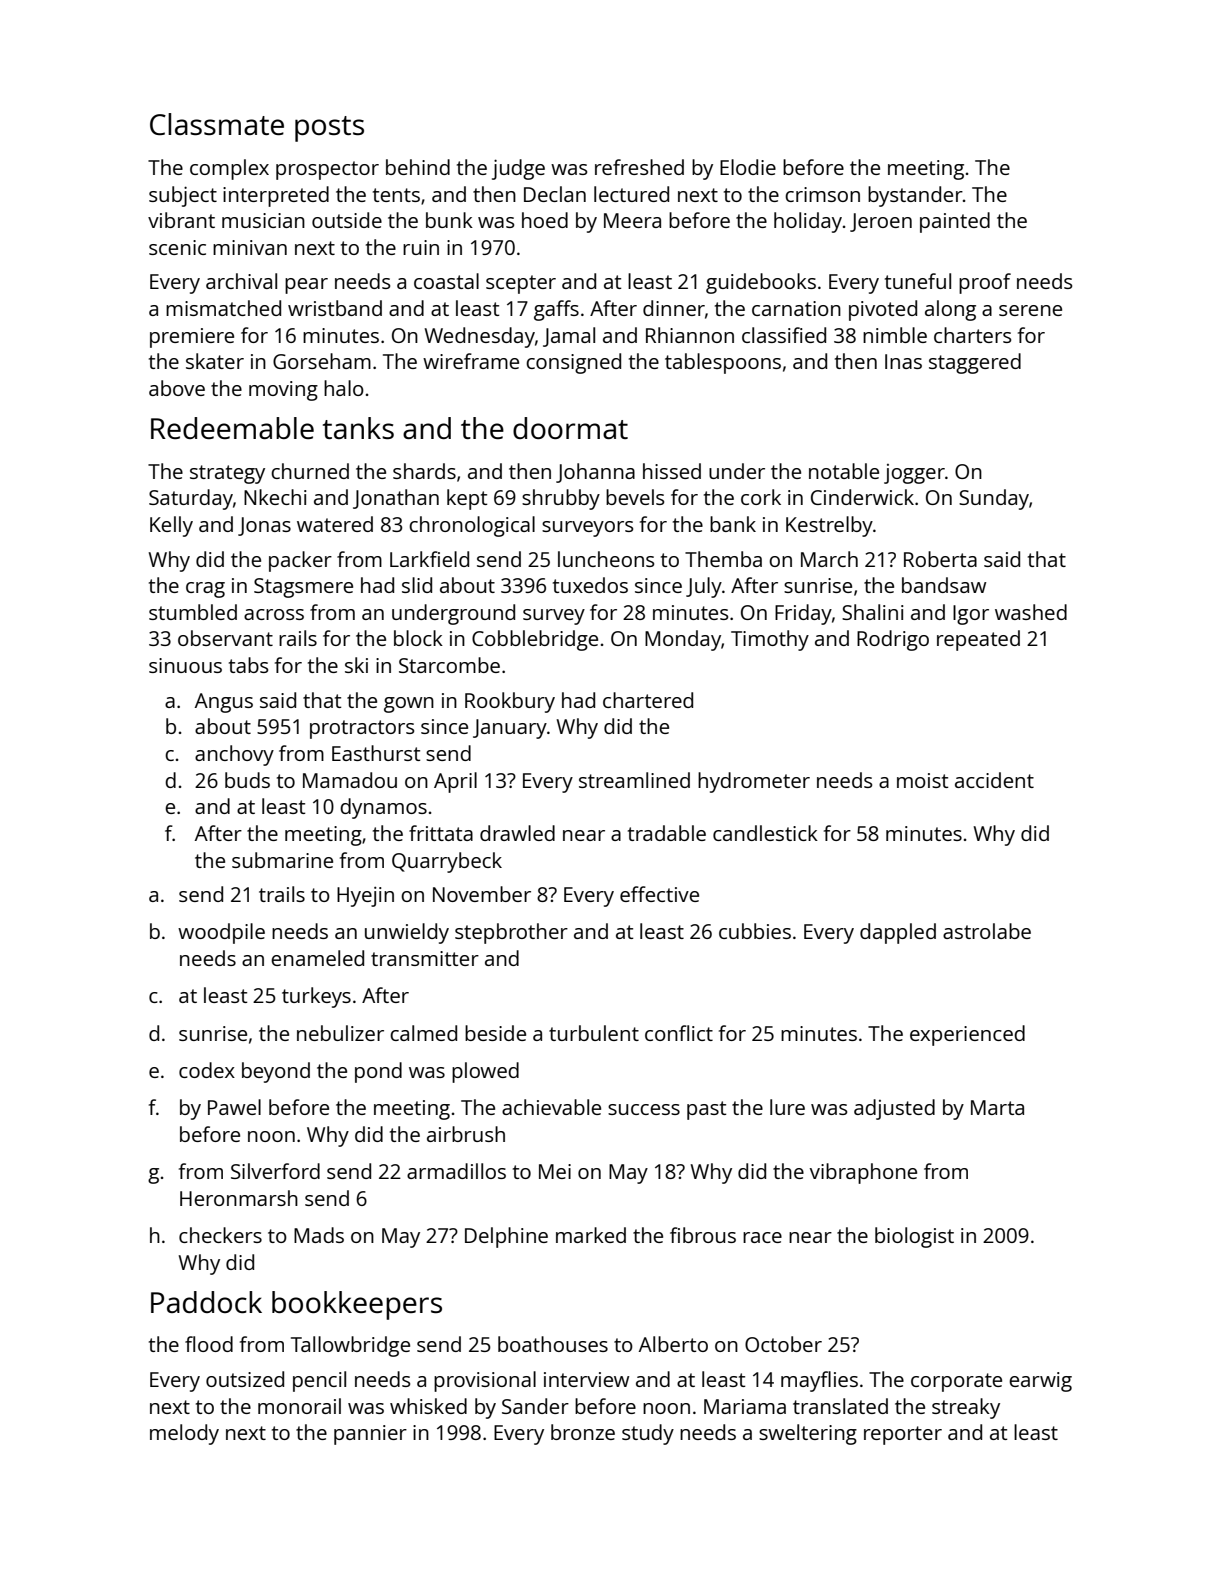 The image size is (1223, 1583). What do you see at coordinates (409, 705) in the page?
I see `gown` at bounding box center [409, 705].
